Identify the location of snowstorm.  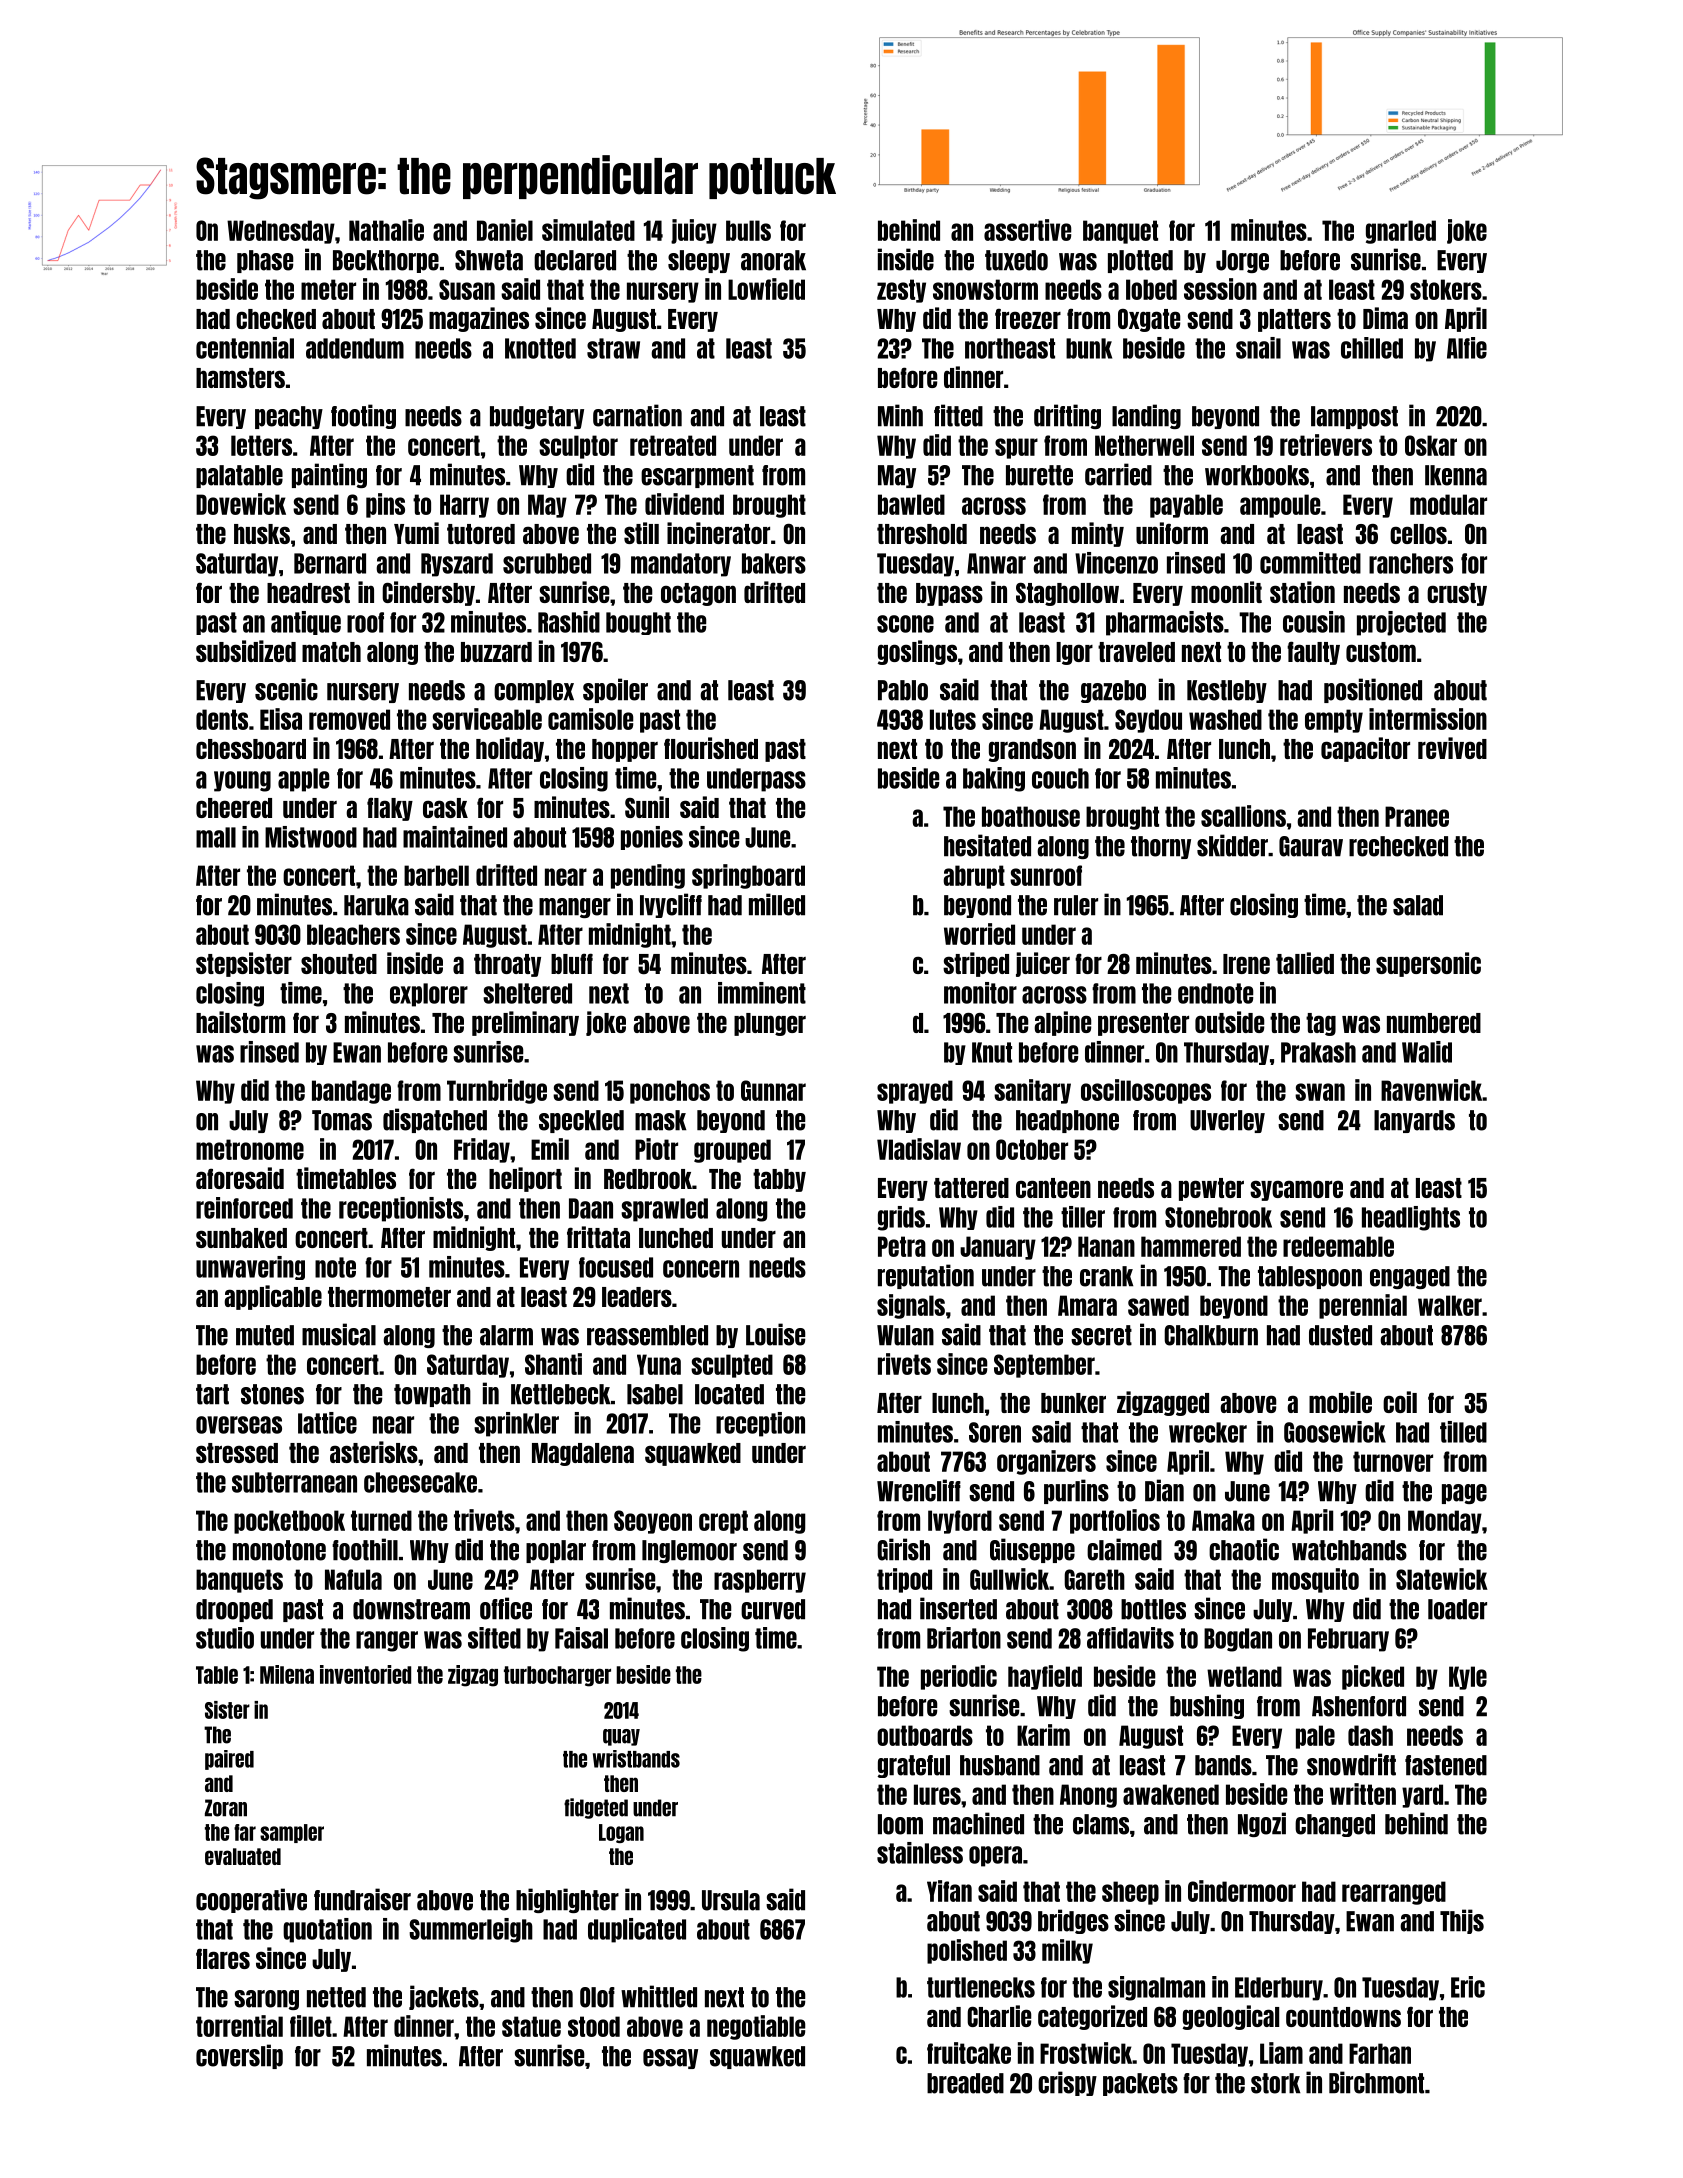
(985, 289).
